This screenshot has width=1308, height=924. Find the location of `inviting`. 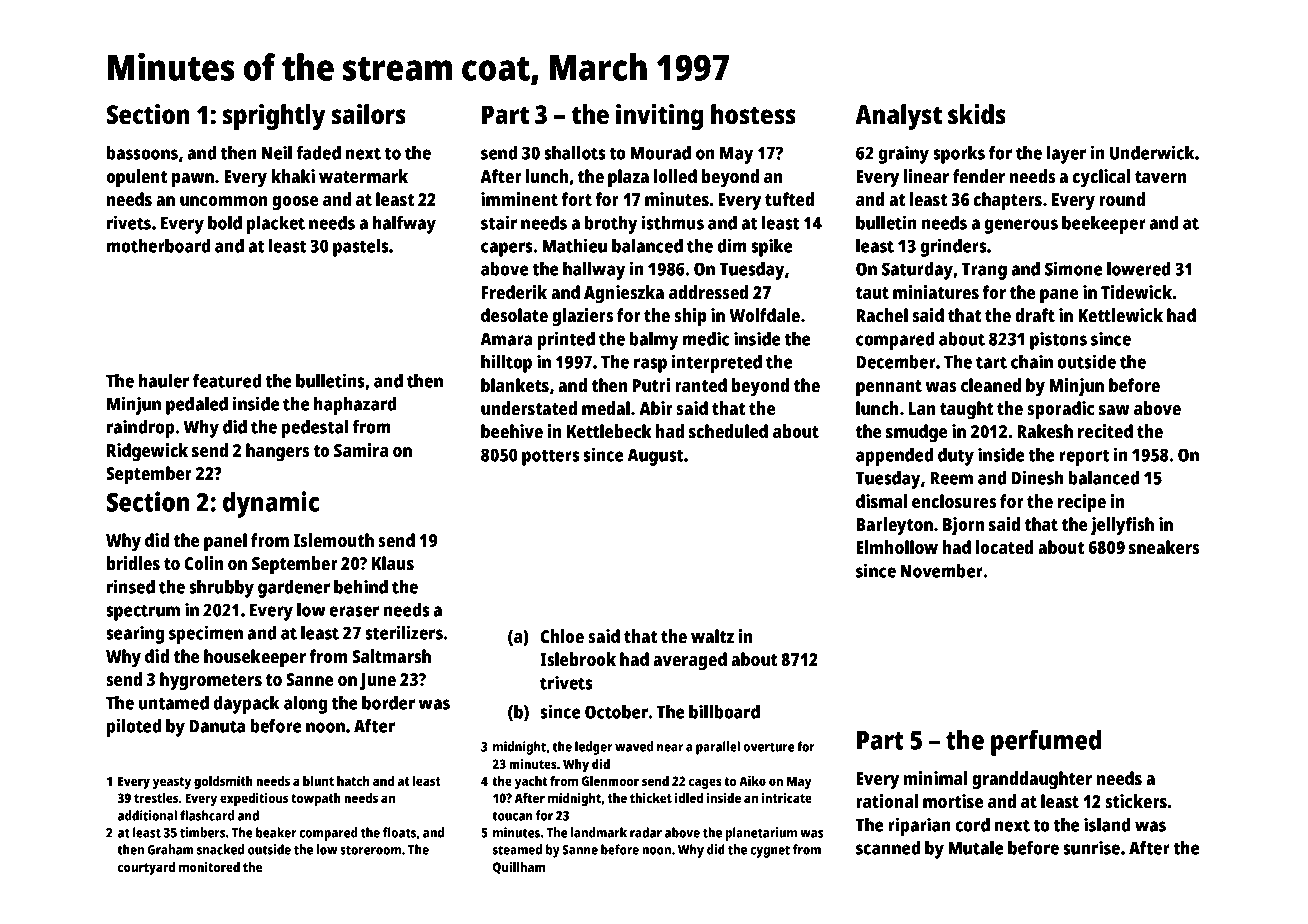

inviting is located at coordinates (659, 117).
